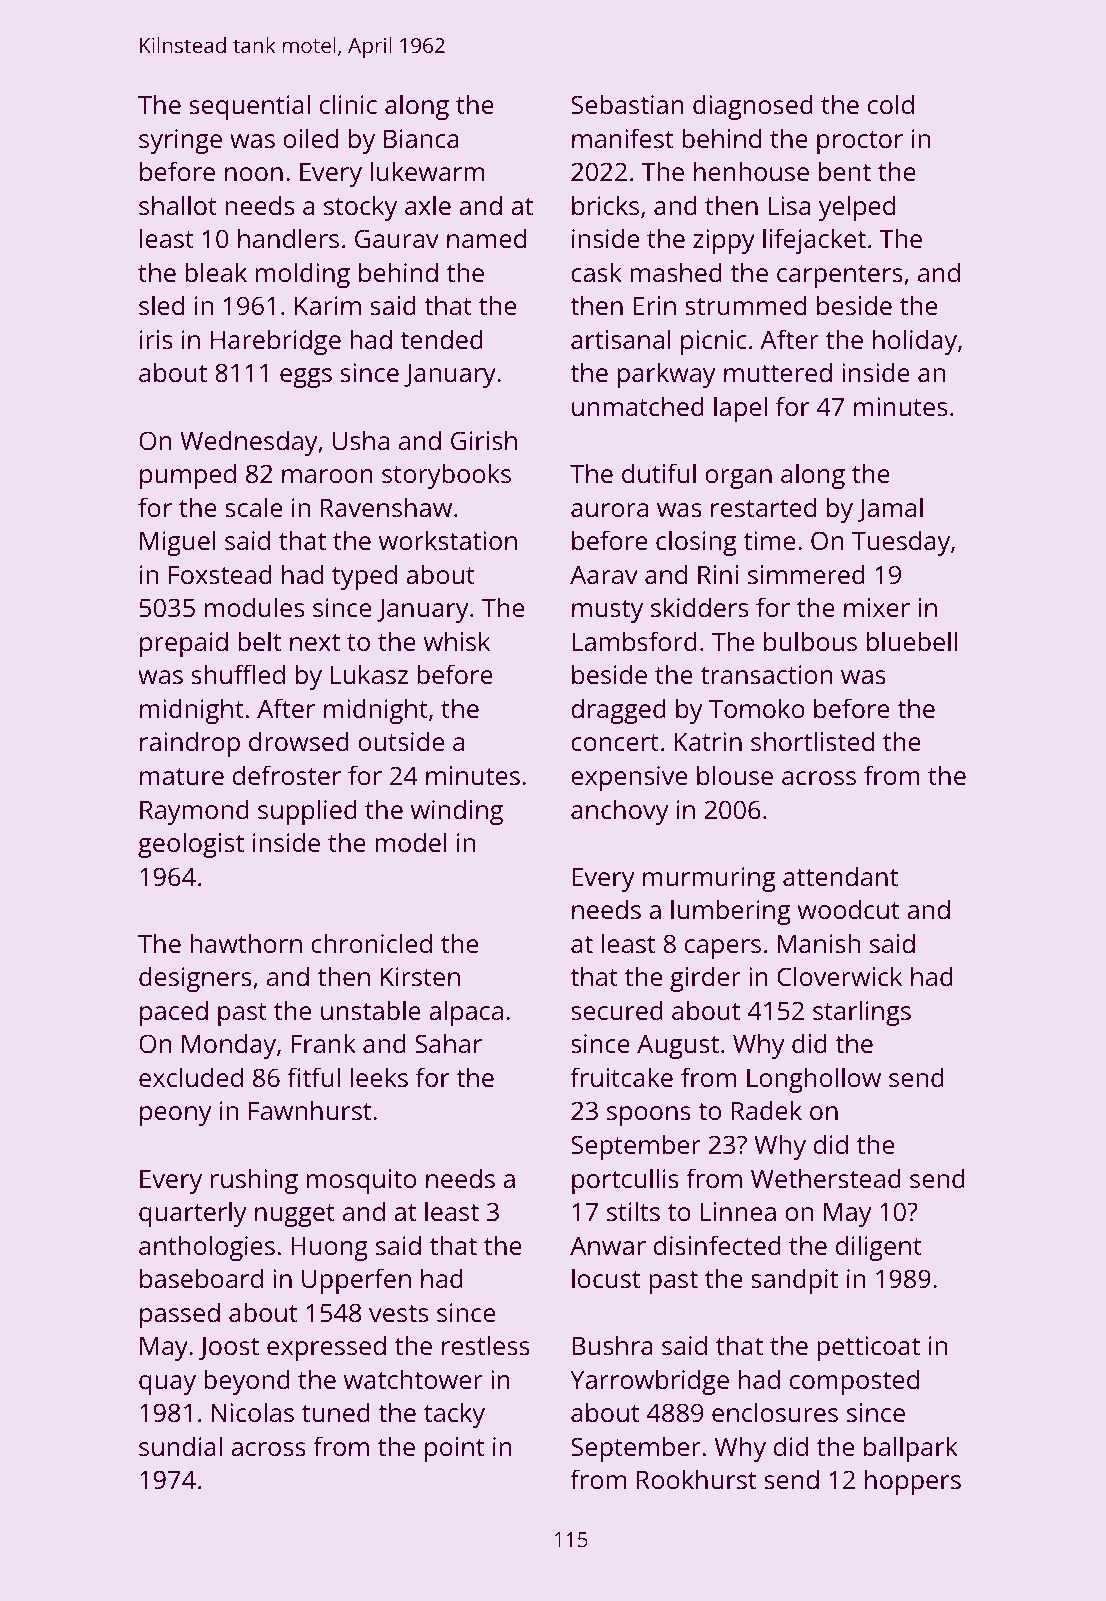 This document has height=1601, width=1106. Describe the element at coordinates (310, 138) in the document. I see `oiled` at that location.
